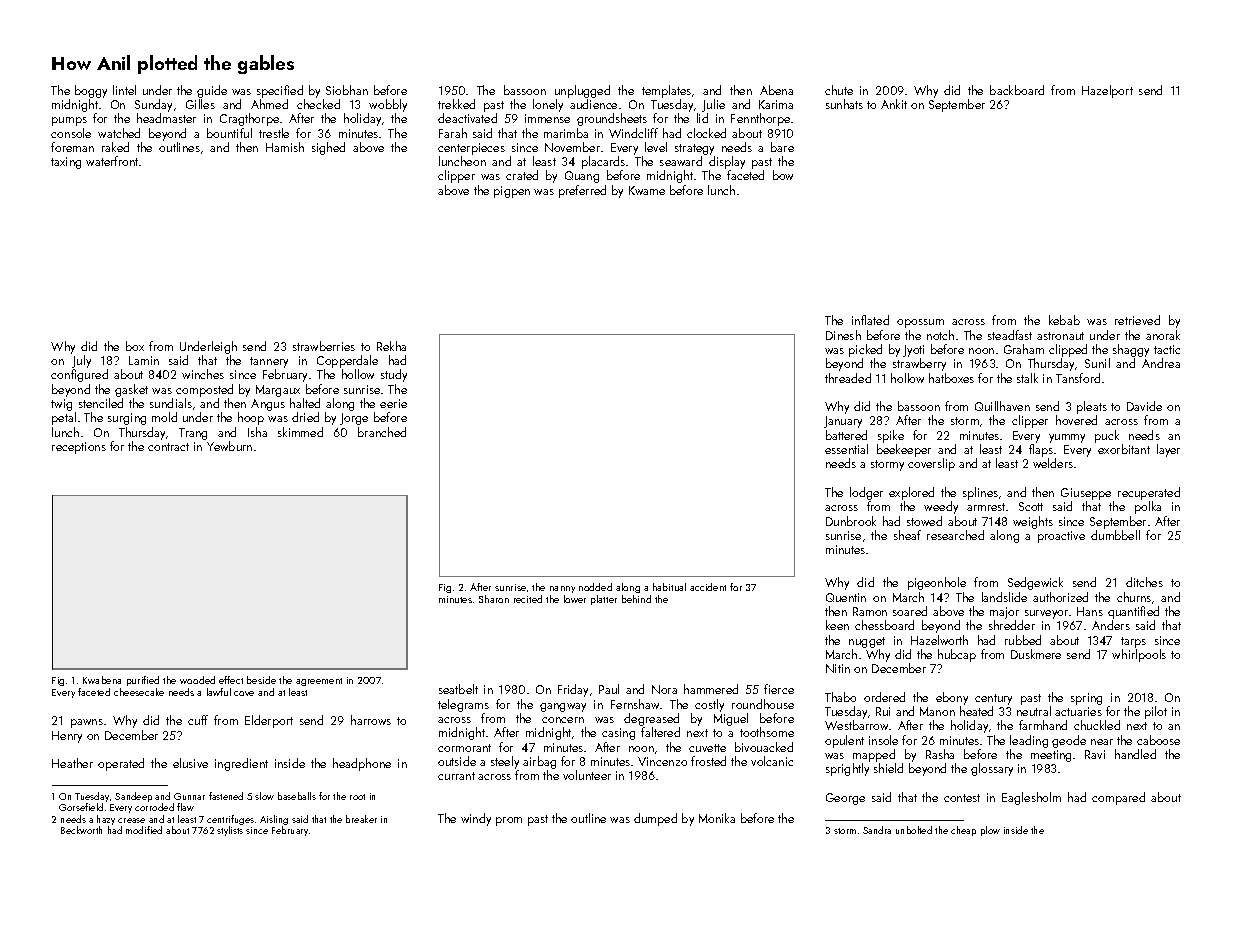 The height and width of the image is (952, 1233). Describe the element at coordinates (633, 133) in the image. I see `Windcliff` at that location.
